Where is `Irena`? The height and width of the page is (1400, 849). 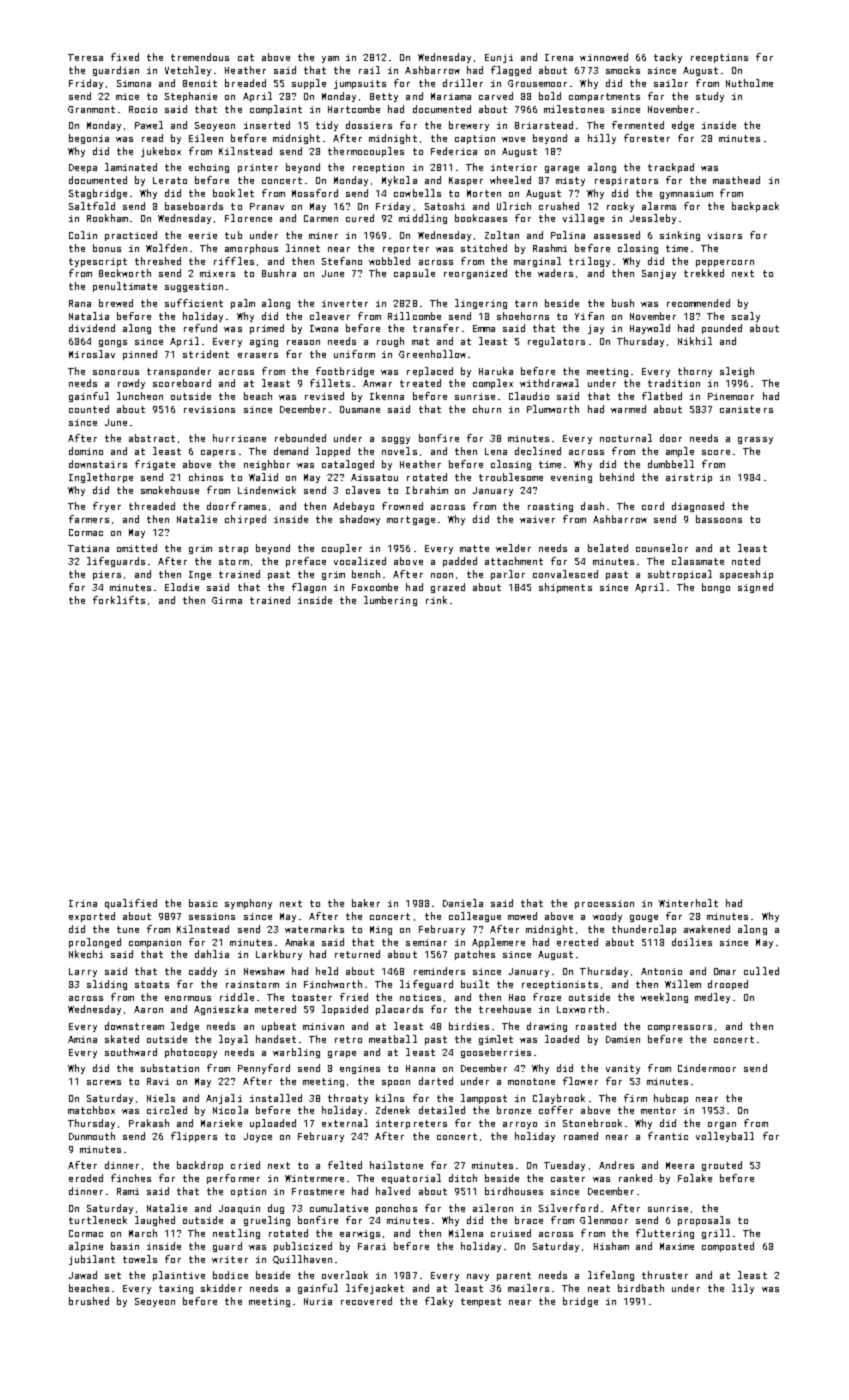
Irena is located at coordinates (559, 57).
